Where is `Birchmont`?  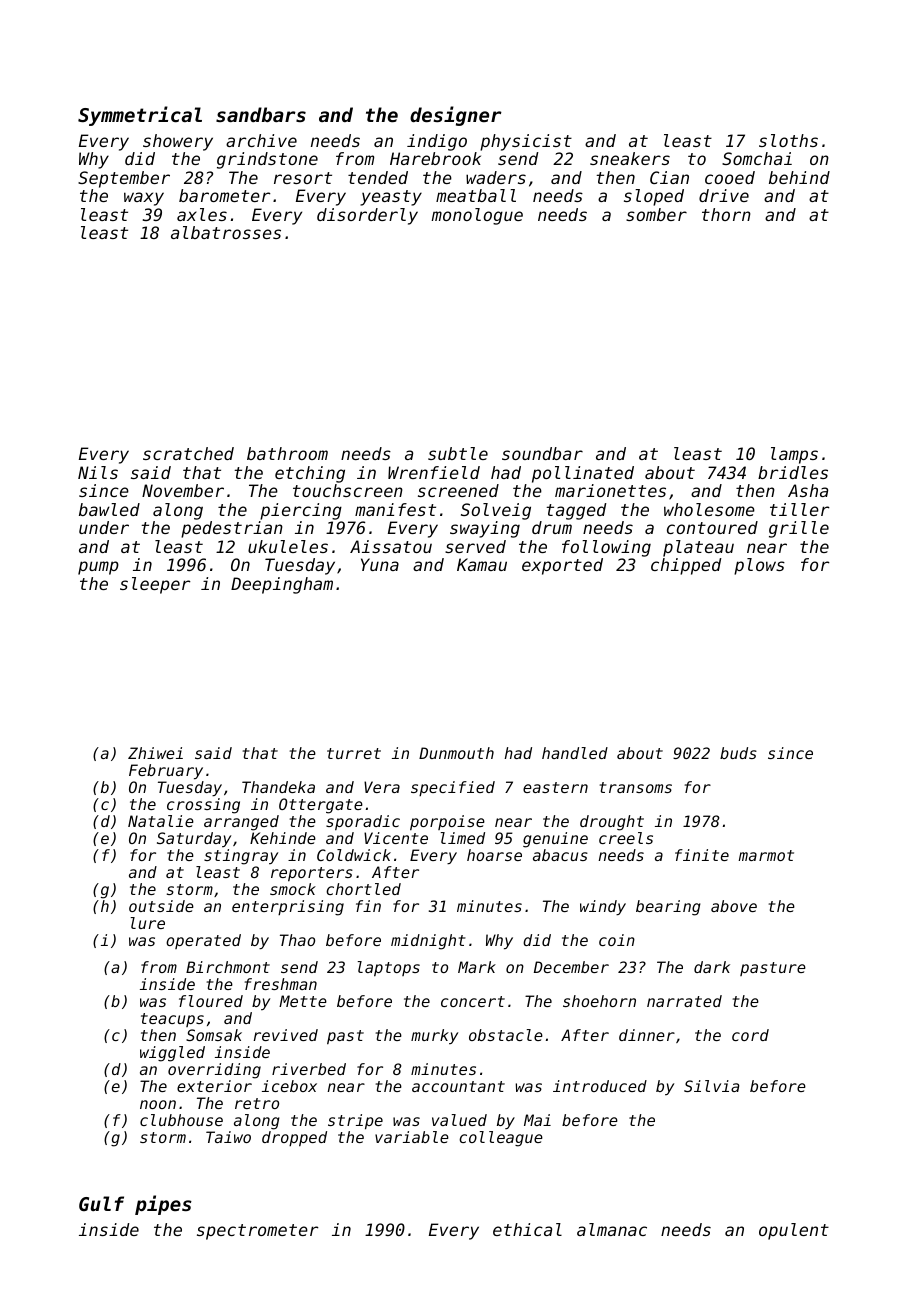 Birchmont is located at coordinates (228, 967).
